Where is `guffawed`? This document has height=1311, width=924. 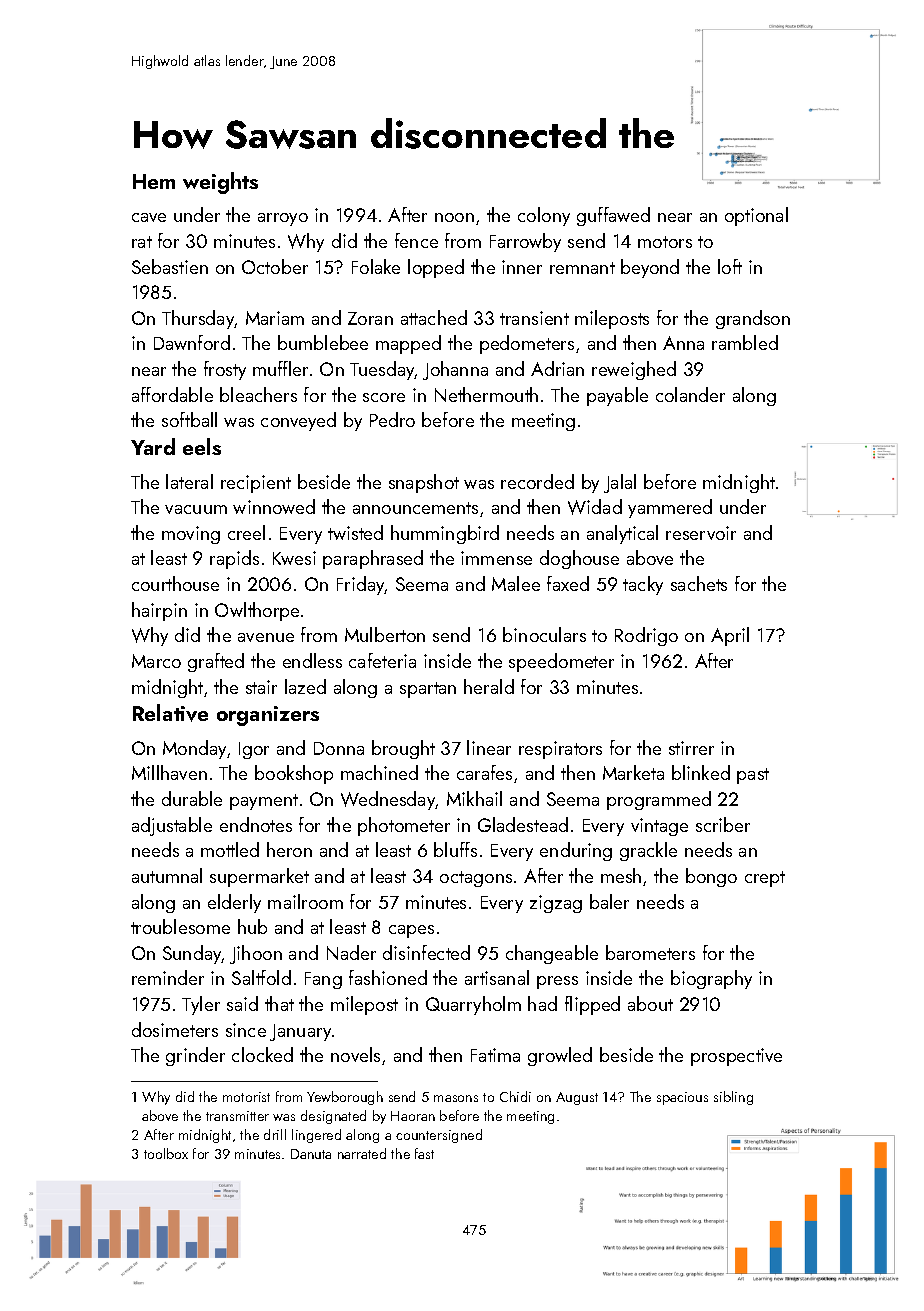 guffawed is located at coordinates (613, 216).
